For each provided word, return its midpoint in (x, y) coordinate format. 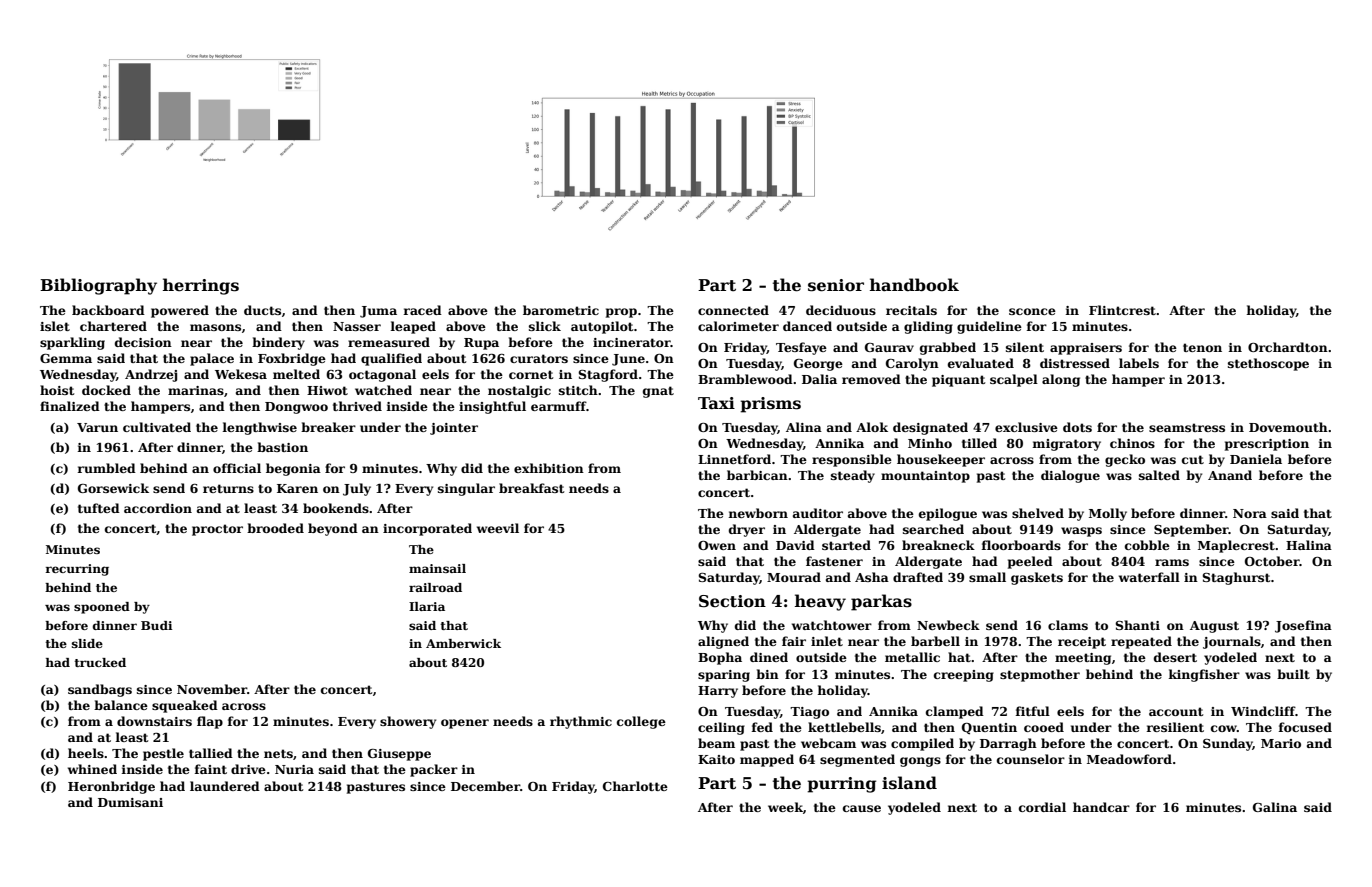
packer (434, 770)
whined (92, 769)
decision (143, 342)
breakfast (531, 488)
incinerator (632, 342)
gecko (1125, 460)
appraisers (1086, 349)
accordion (158, 508)
